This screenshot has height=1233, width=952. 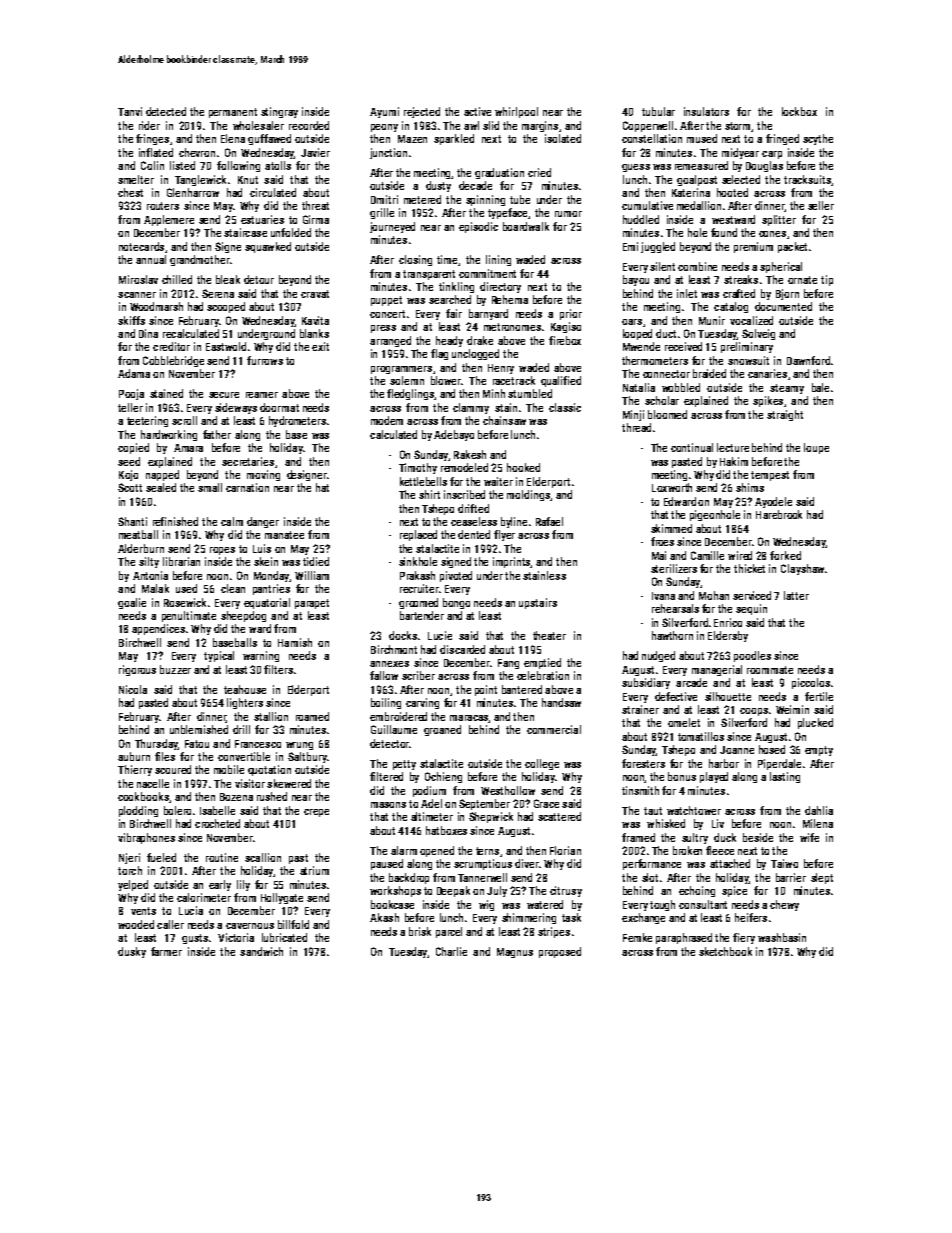 I want to click on circulated, so click(x=273, y=192).
